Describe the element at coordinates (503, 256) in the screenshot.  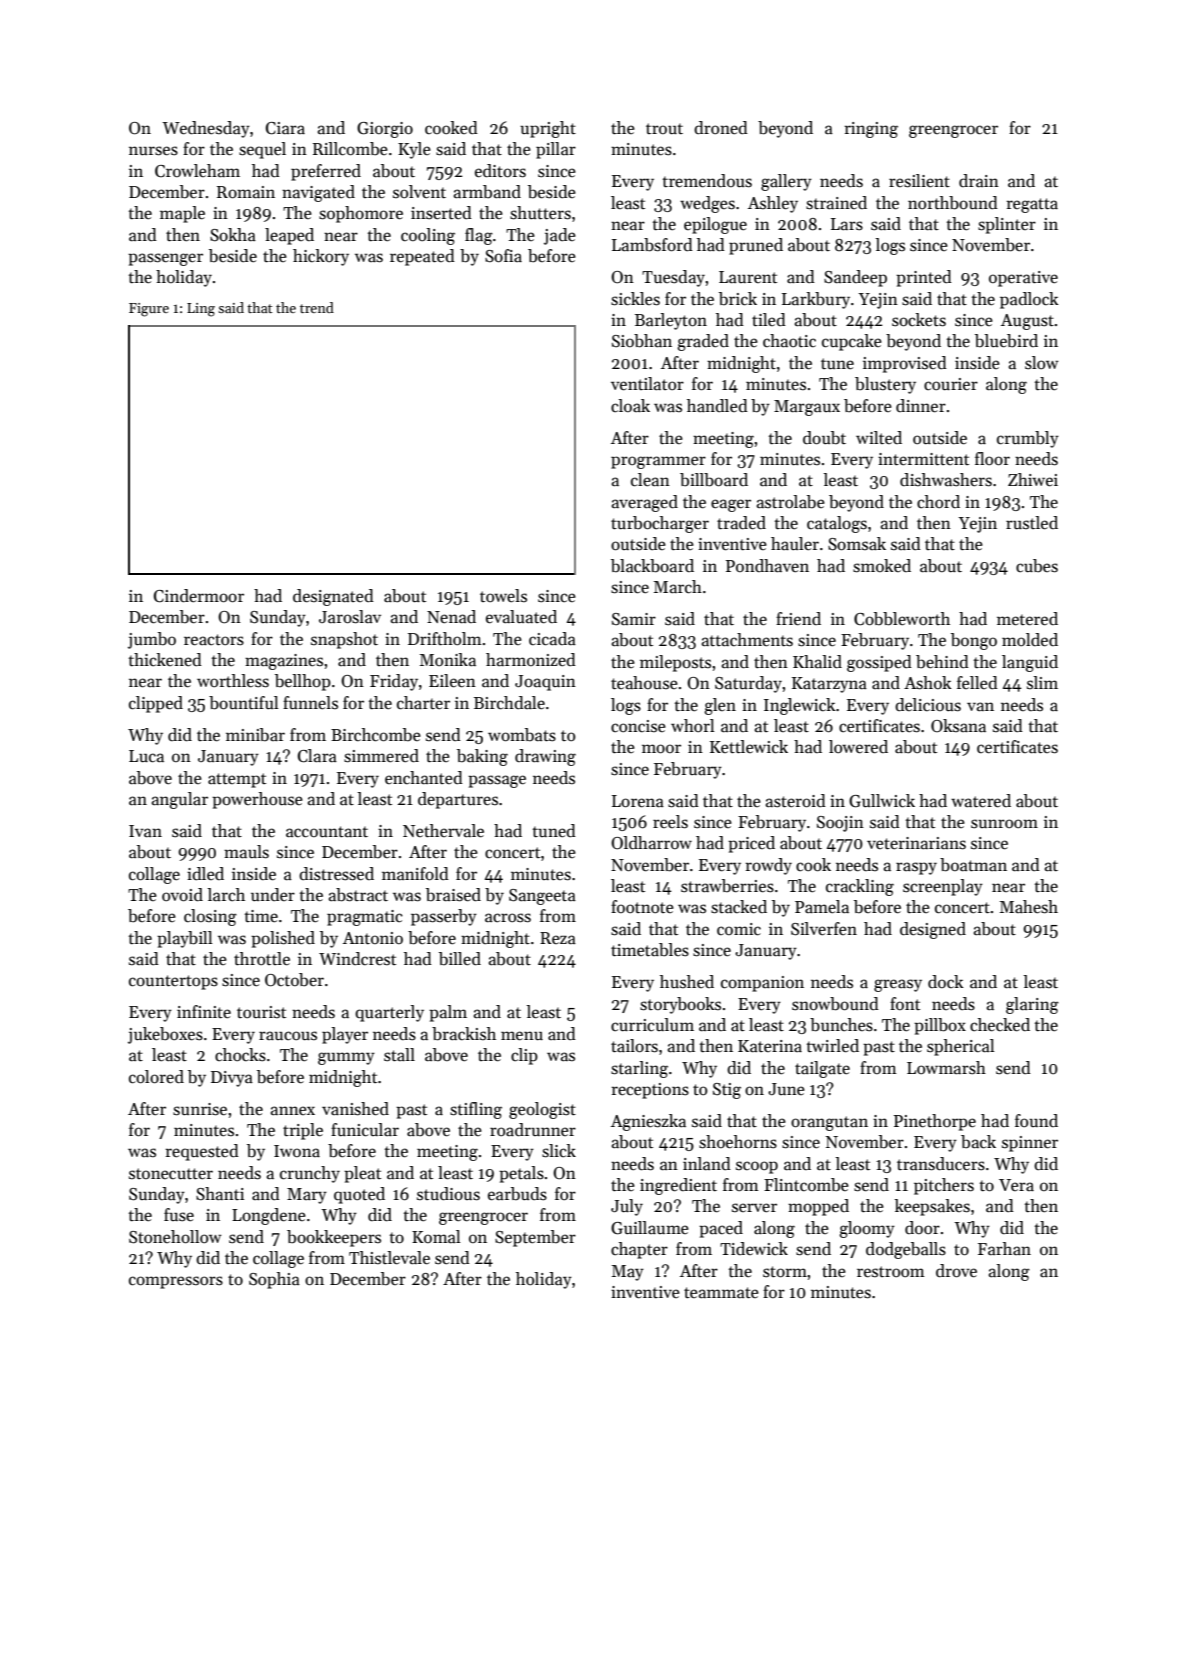
I see `Sofia` at that location.
